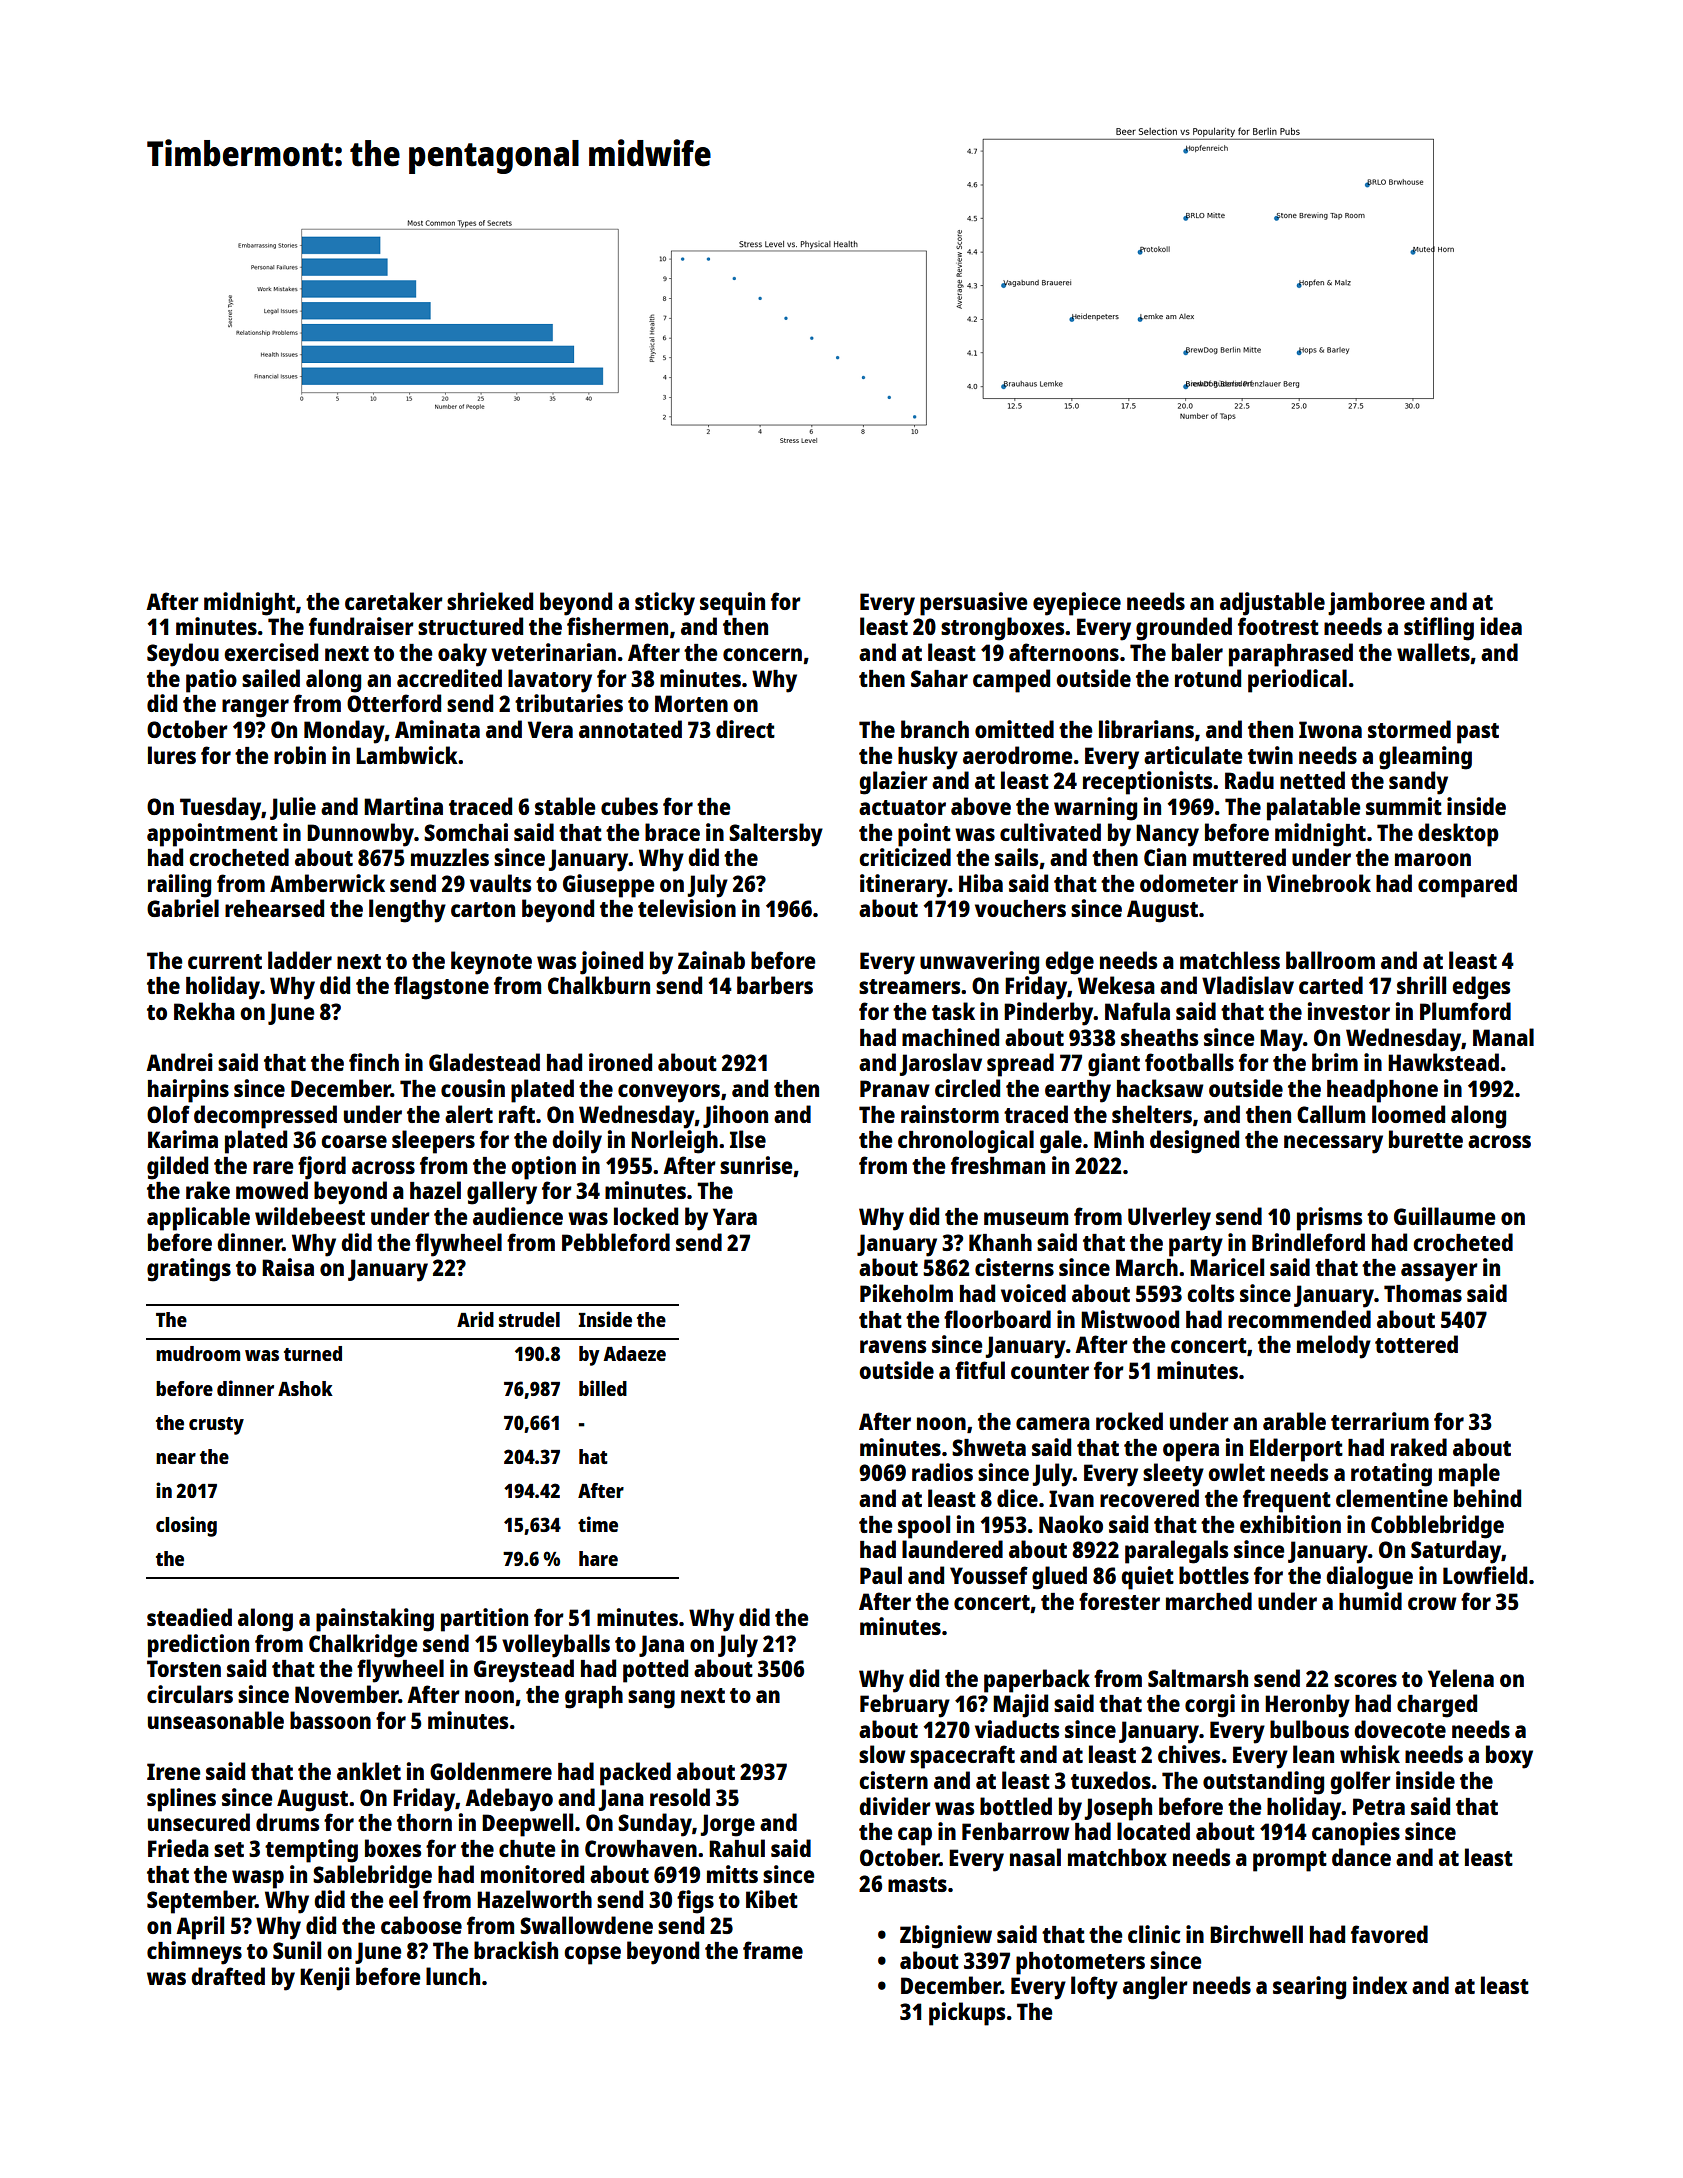 The image size is (1683, 2178). What do you see at coordinates (672, 832) in the page?
I see `brace` at bounding box center [672, 832].
